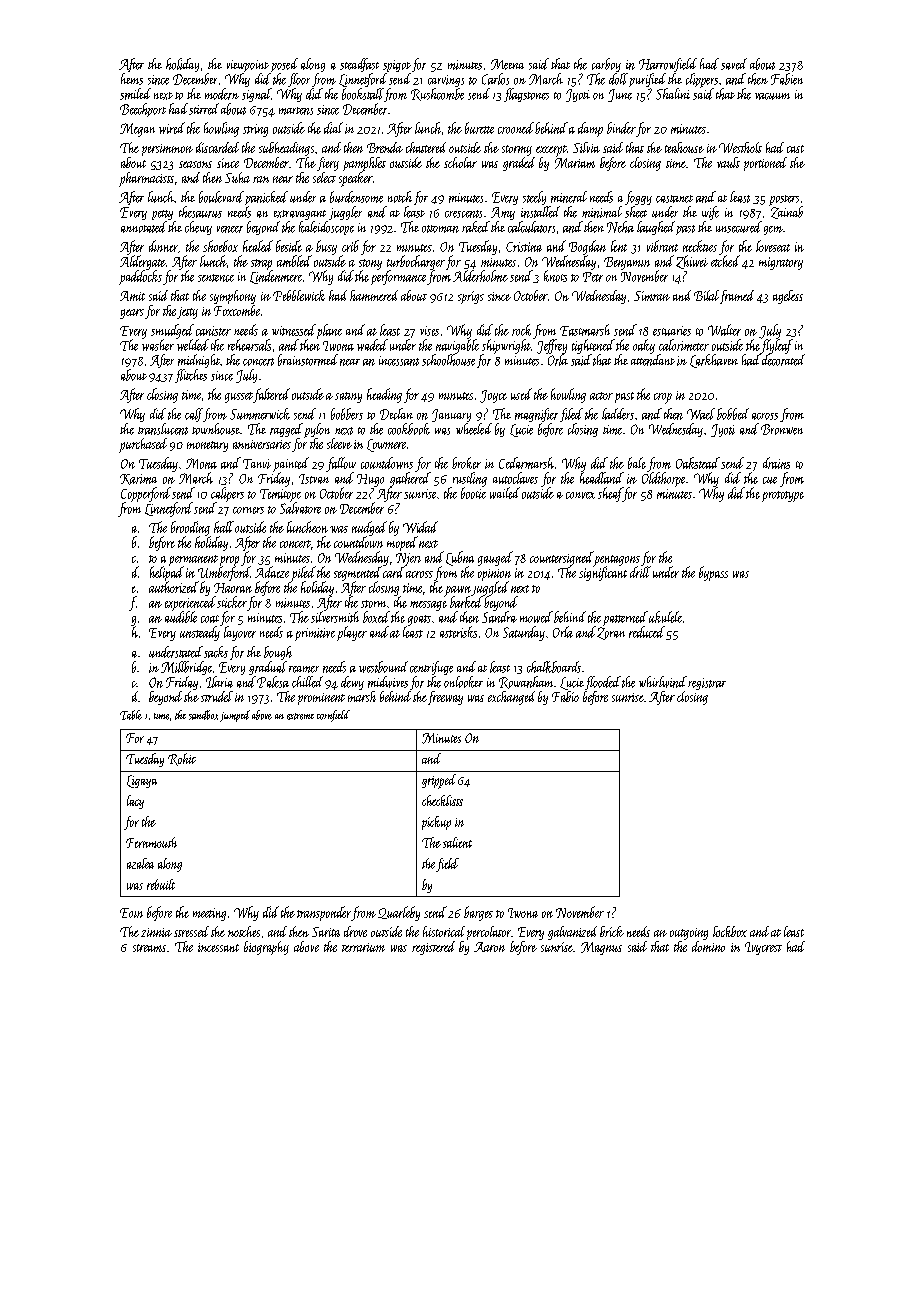 This document has height=1308, width=924. I want to click on registrar, so click(707, 684).
